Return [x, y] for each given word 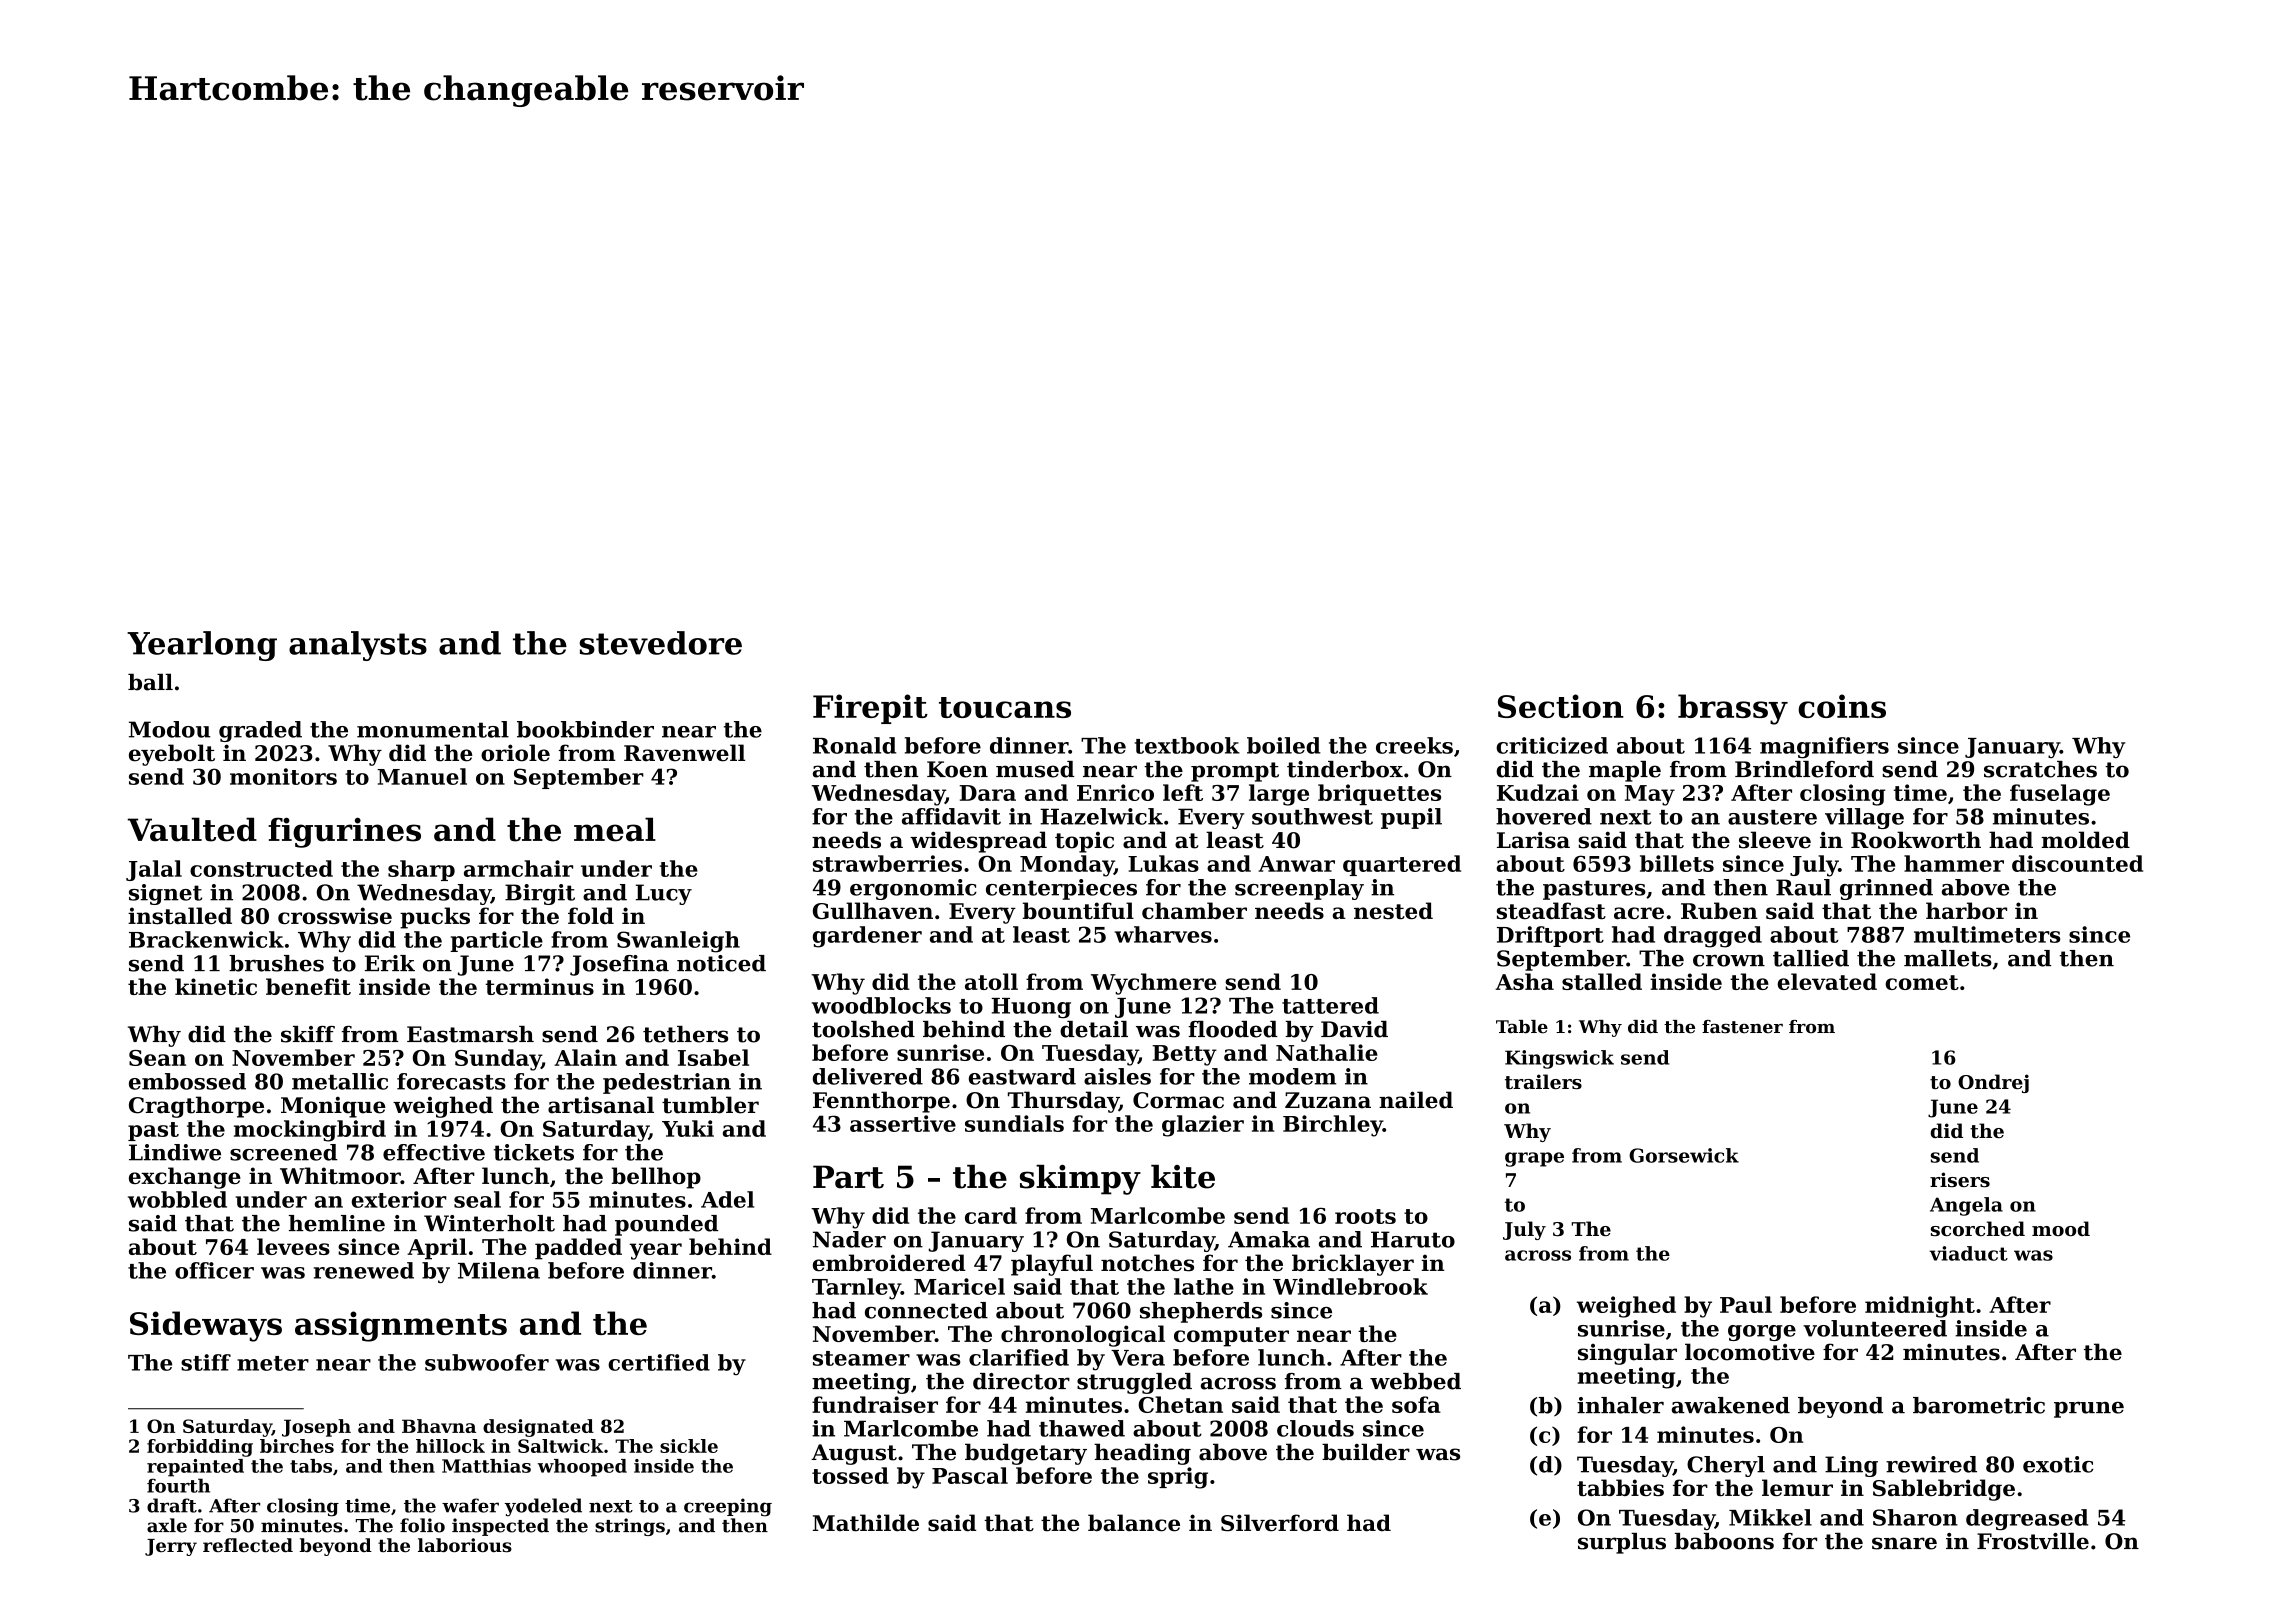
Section [1561, 706]
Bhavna [439, 1426]
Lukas [1163, 863]
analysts [358, 646]
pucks [435, 918]
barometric [1979, 1405]
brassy [1733, 709]
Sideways [206, 1326]
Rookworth [1916, 840]
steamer [861, 1358]
